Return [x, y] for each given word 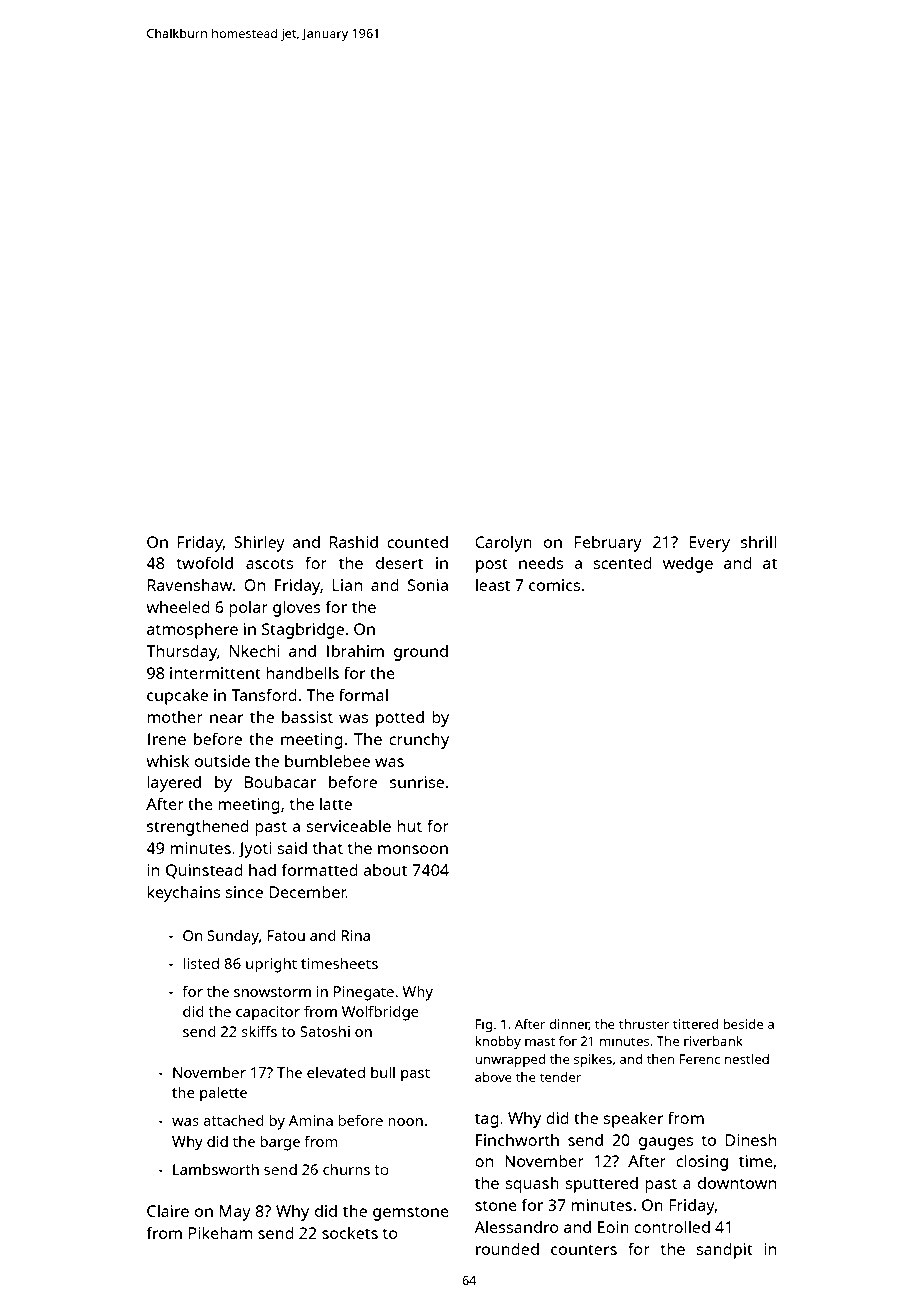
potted [400, 719]
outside [222, 761]
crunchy [419, 741]
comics [554, 585]
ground [421, 653]
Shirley [259, 543]
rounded [507, 1249]
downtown [737, 1183]
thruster [644, 1024]
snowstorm [272, 992]
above [493, 1077]
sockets [350, 1233]
